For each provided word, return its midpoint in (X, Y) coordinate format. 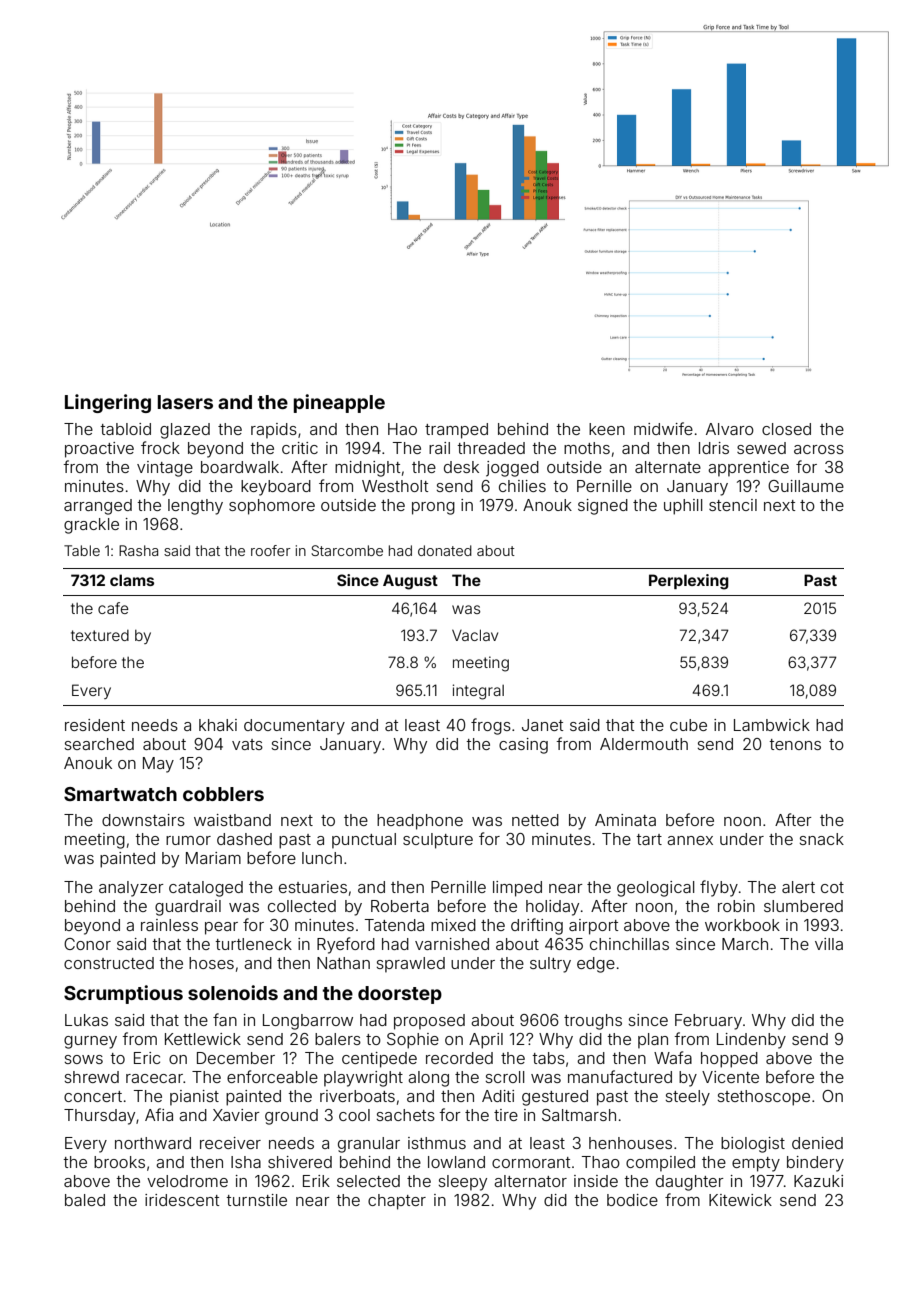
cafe (113, 608)
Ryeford (346, 945)
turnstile (256, 1200)
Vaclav (475, 635)
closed (786, 429)
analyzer (131, 889)
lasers (185, 402)
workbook (742, 925)
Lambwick (772, 725)
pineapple (339, 403)
